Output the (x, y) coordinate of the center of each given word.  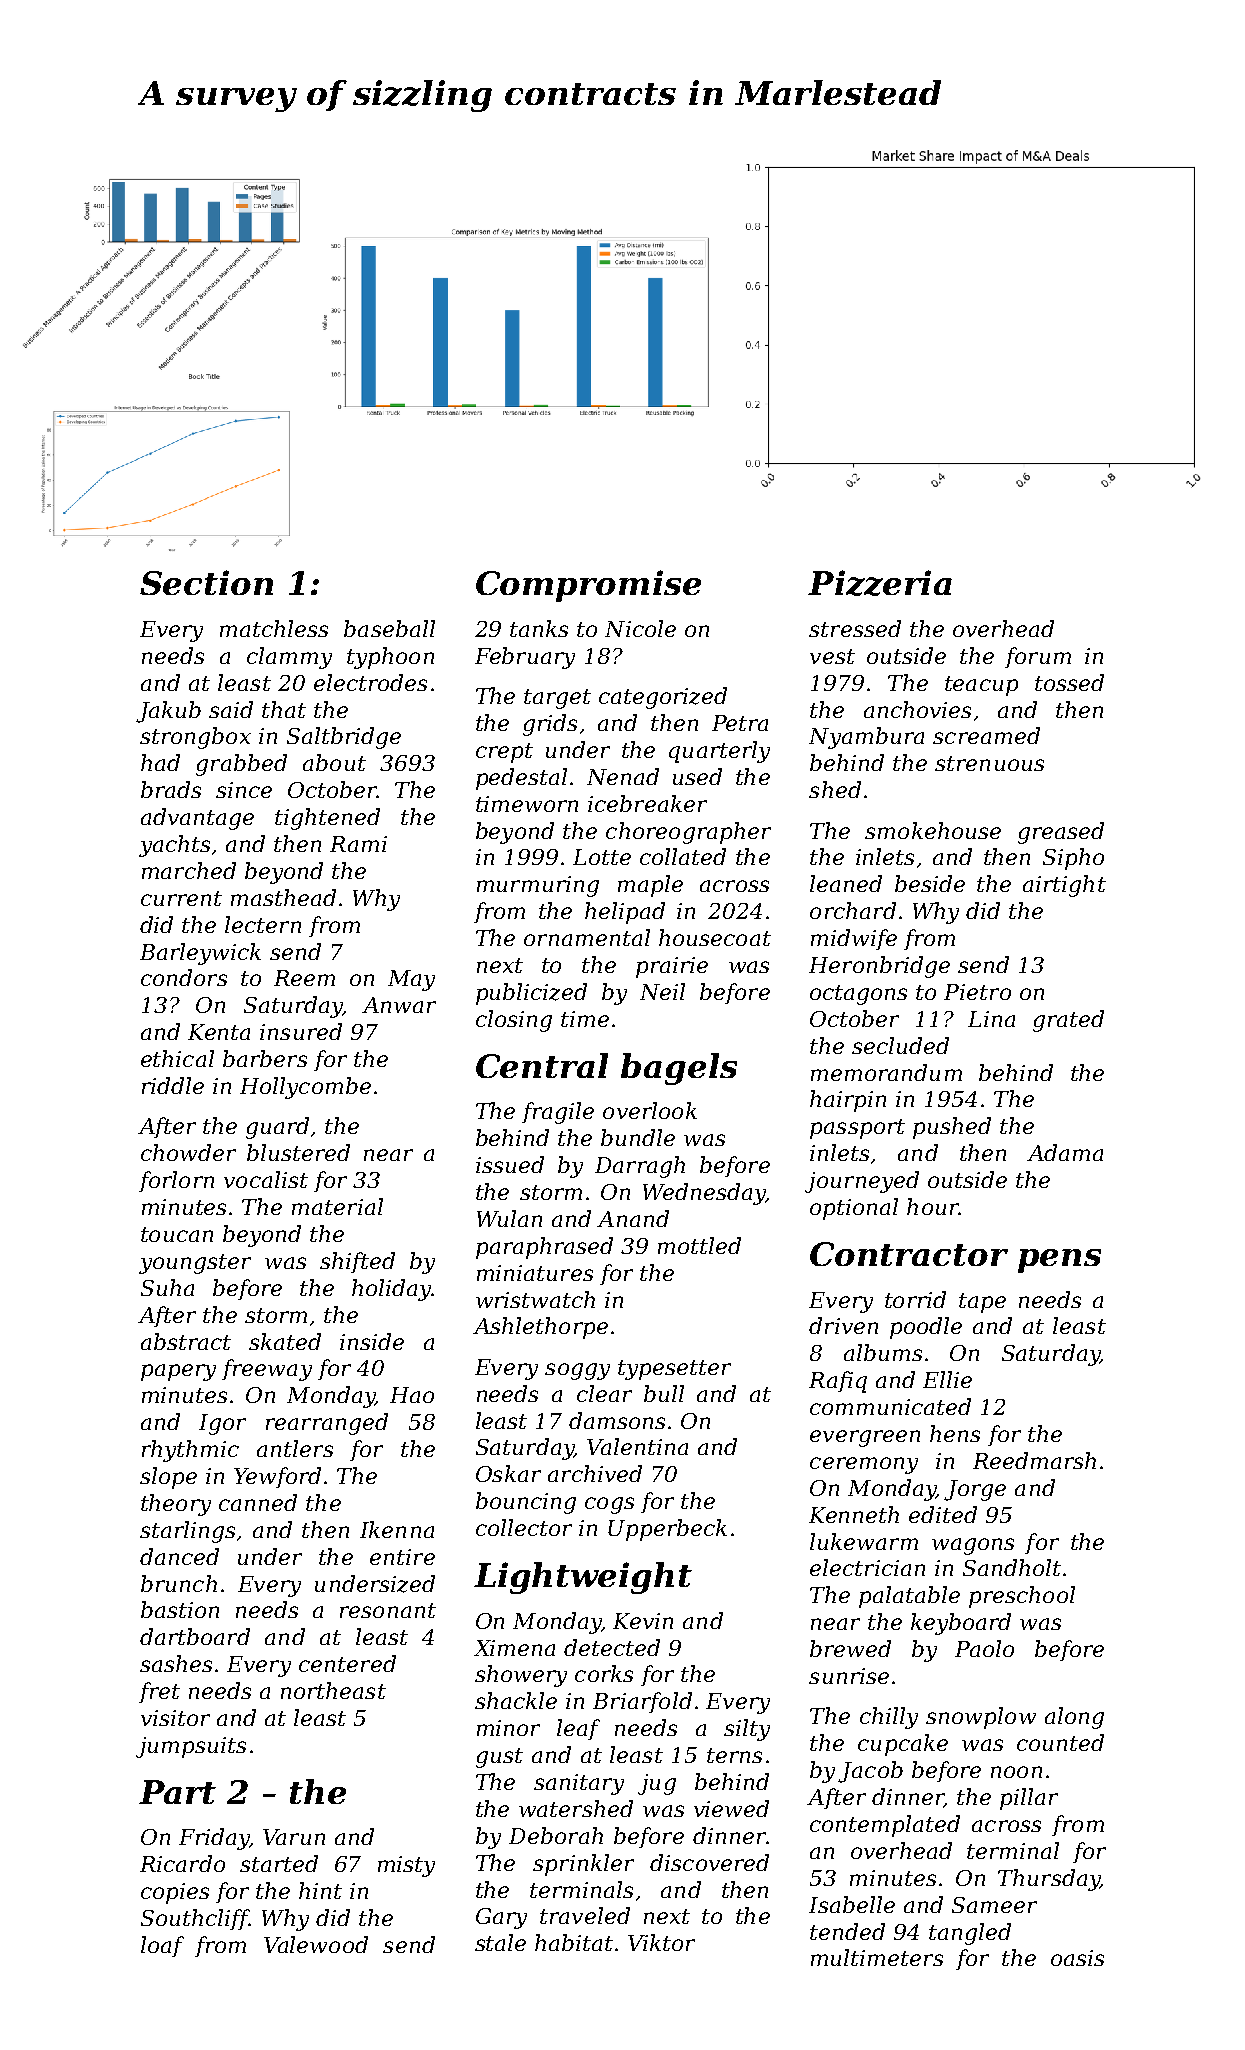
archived (595, 1473)
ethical (177, 1058)
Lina (991, 1019)
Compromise (588, 586)
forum (1038, 657)
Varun (294, 1837)
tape (982, 1303)
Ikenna (397, 1529)
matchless (274, 628)
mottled (699, 1245)
